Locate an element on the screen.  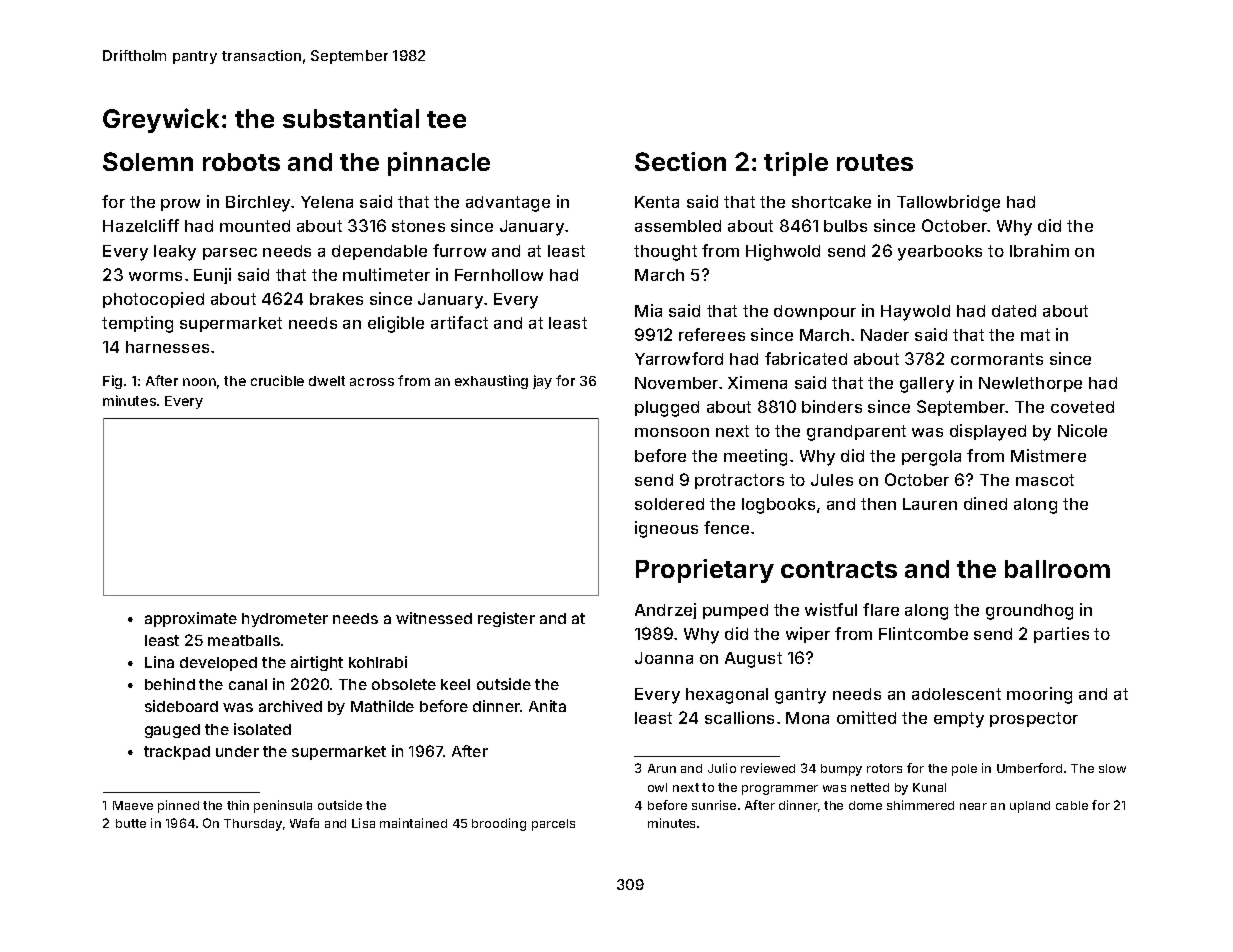
Ibrahim is located at coordinates (1039, 250).
